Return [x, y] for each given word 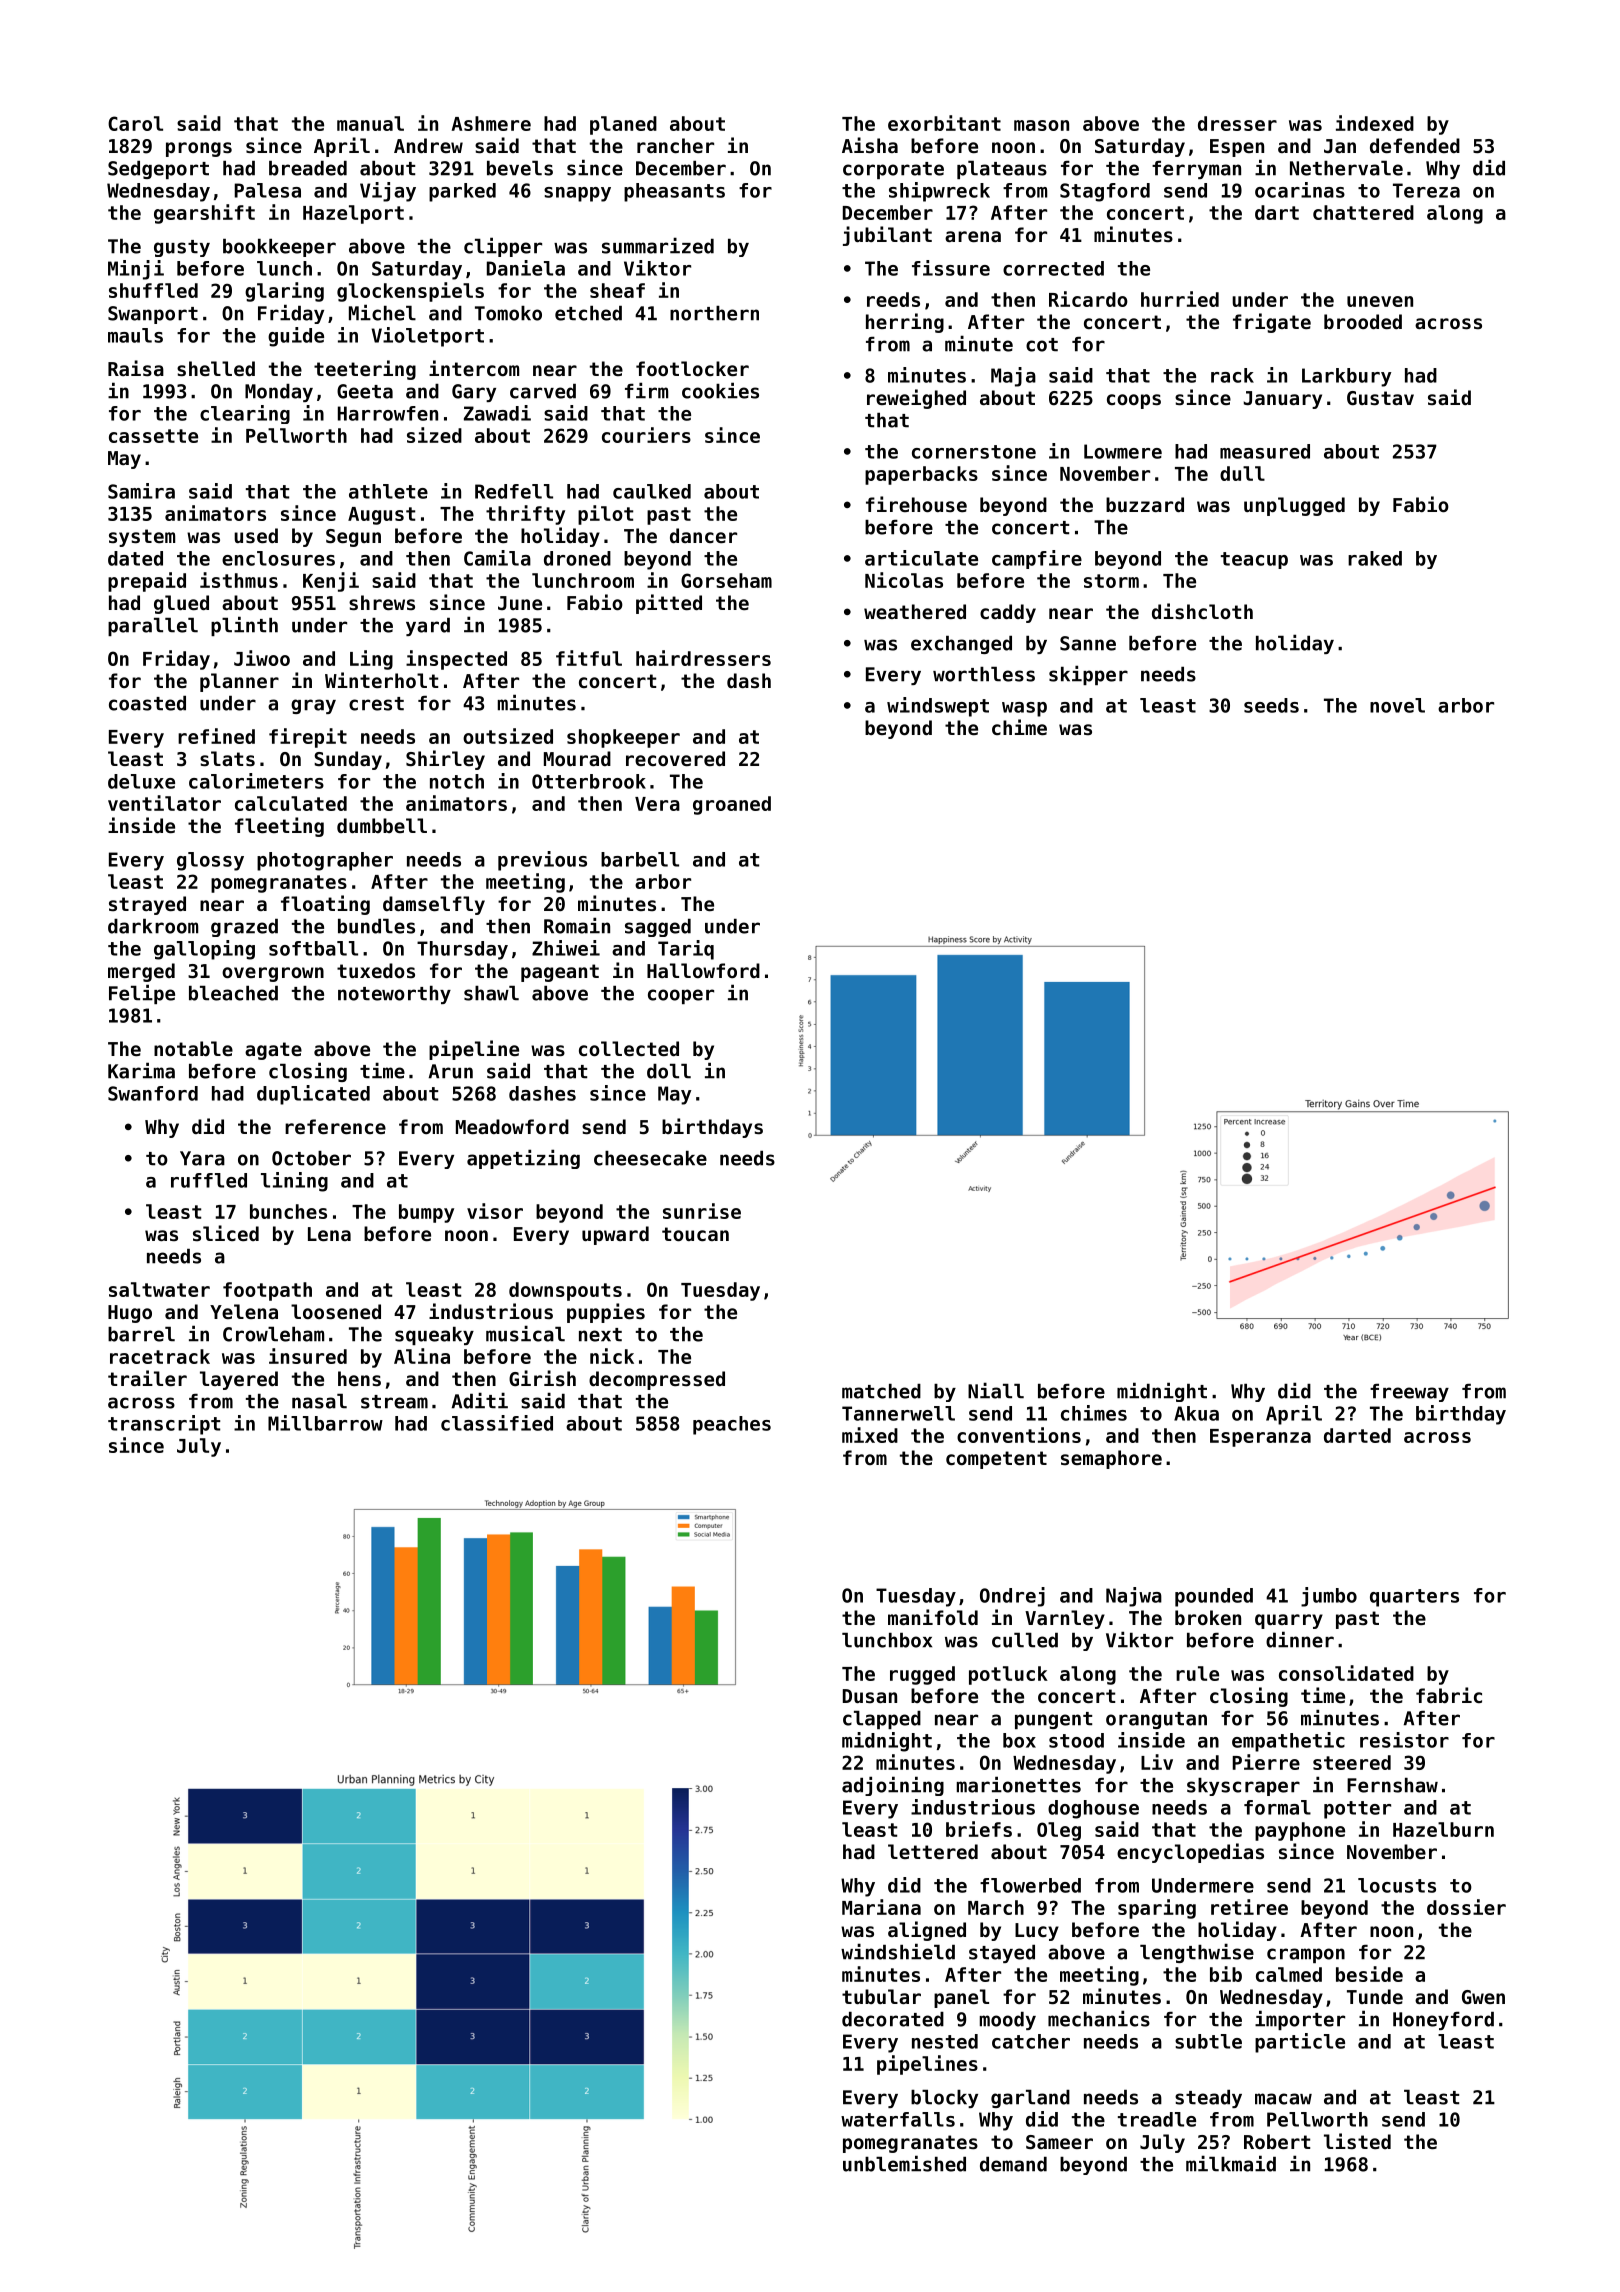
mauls [135, 335]
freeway [1409, 1393]
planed [623, 125]
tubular [881, 1996]
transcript [164, 1425]
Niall [996, 1390]
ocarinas [1300, 190]
